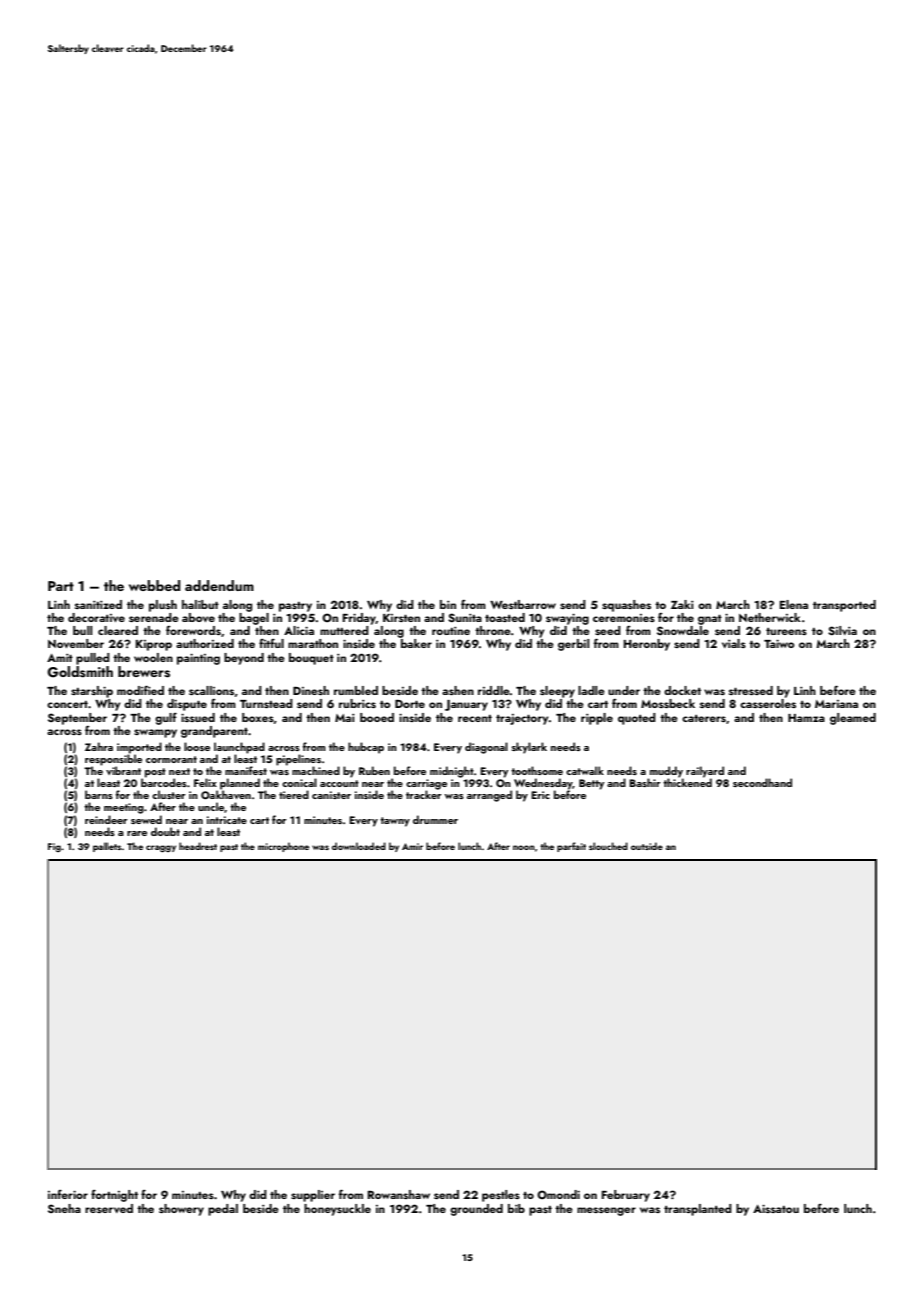 The width and height of the page is (924, 1308). I want to click on addendum, so click(219, 585).
